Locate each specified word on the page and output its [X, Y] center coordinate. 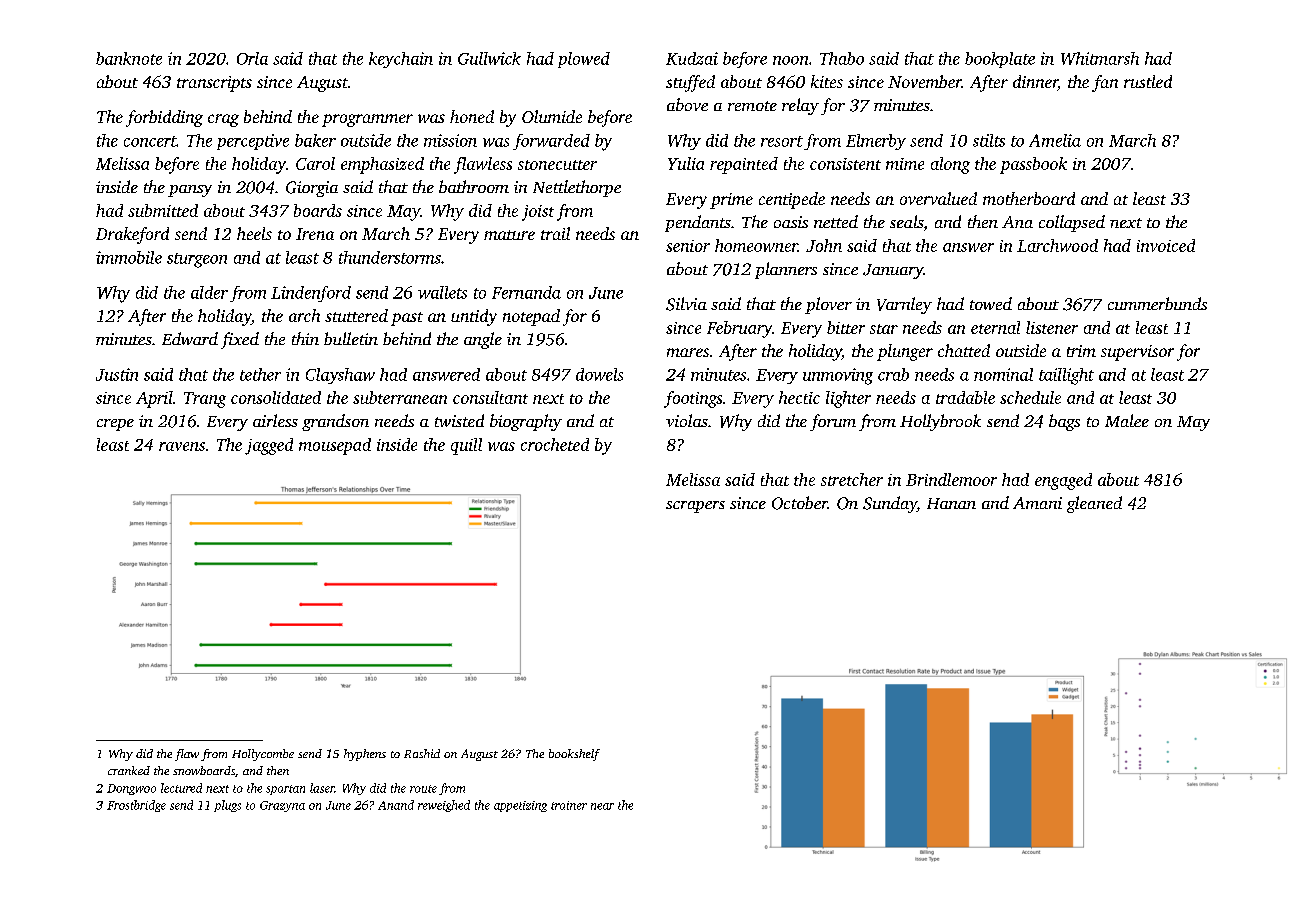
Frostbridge [136, 806]
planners [786, 270]
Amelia [1055, 140]
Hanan [951, 503]
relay [800, 106]
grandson [335, 422]
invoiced [1166, 245]
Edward [190, 338]
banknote [129, 58]
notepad [531, 317]
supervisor [1137, 353]
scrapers [695, 507]
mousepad [335, 446]
